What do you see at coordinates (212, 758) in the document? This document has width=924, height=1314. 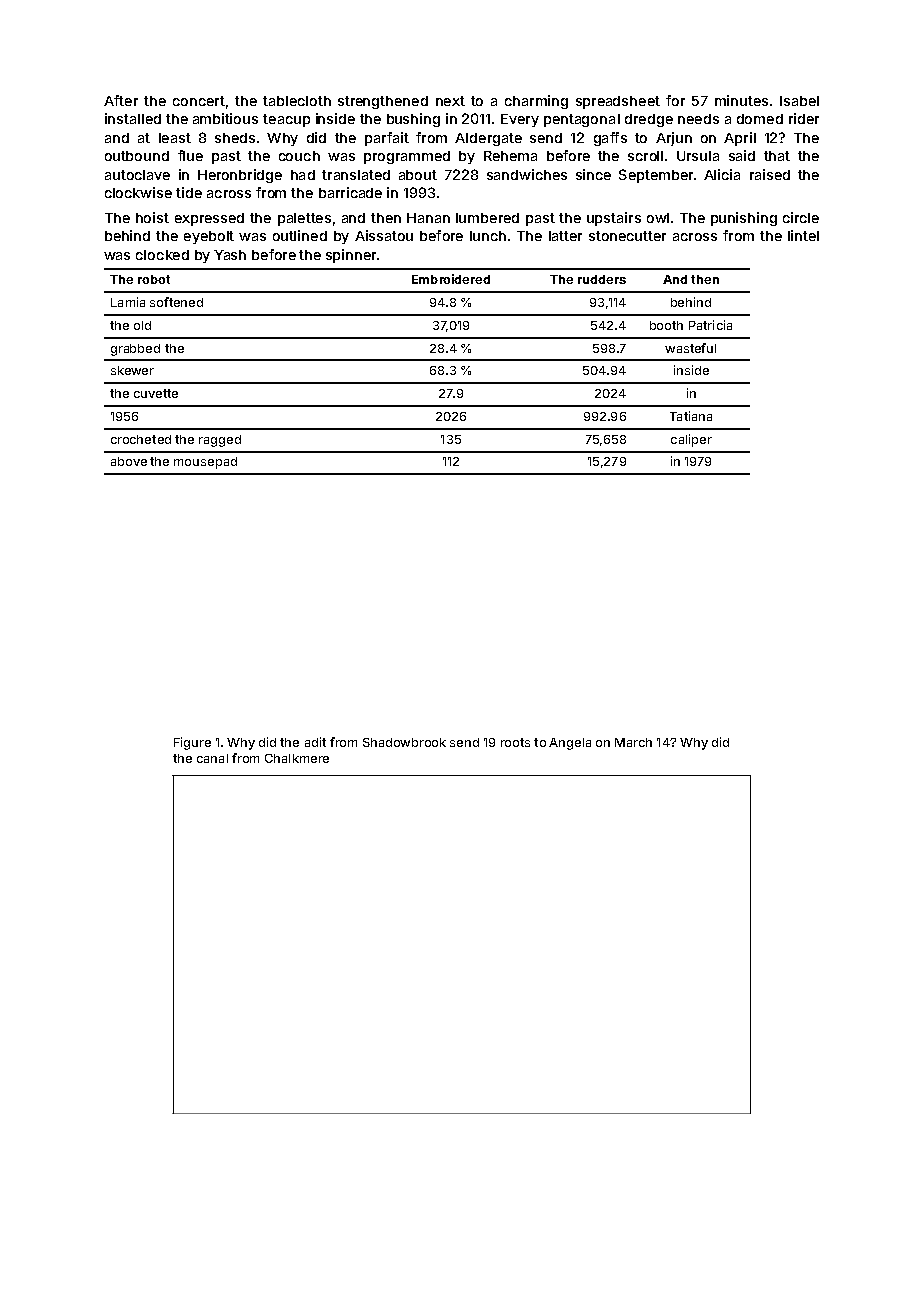 I see `canal` at bounding box center [212, 758].
